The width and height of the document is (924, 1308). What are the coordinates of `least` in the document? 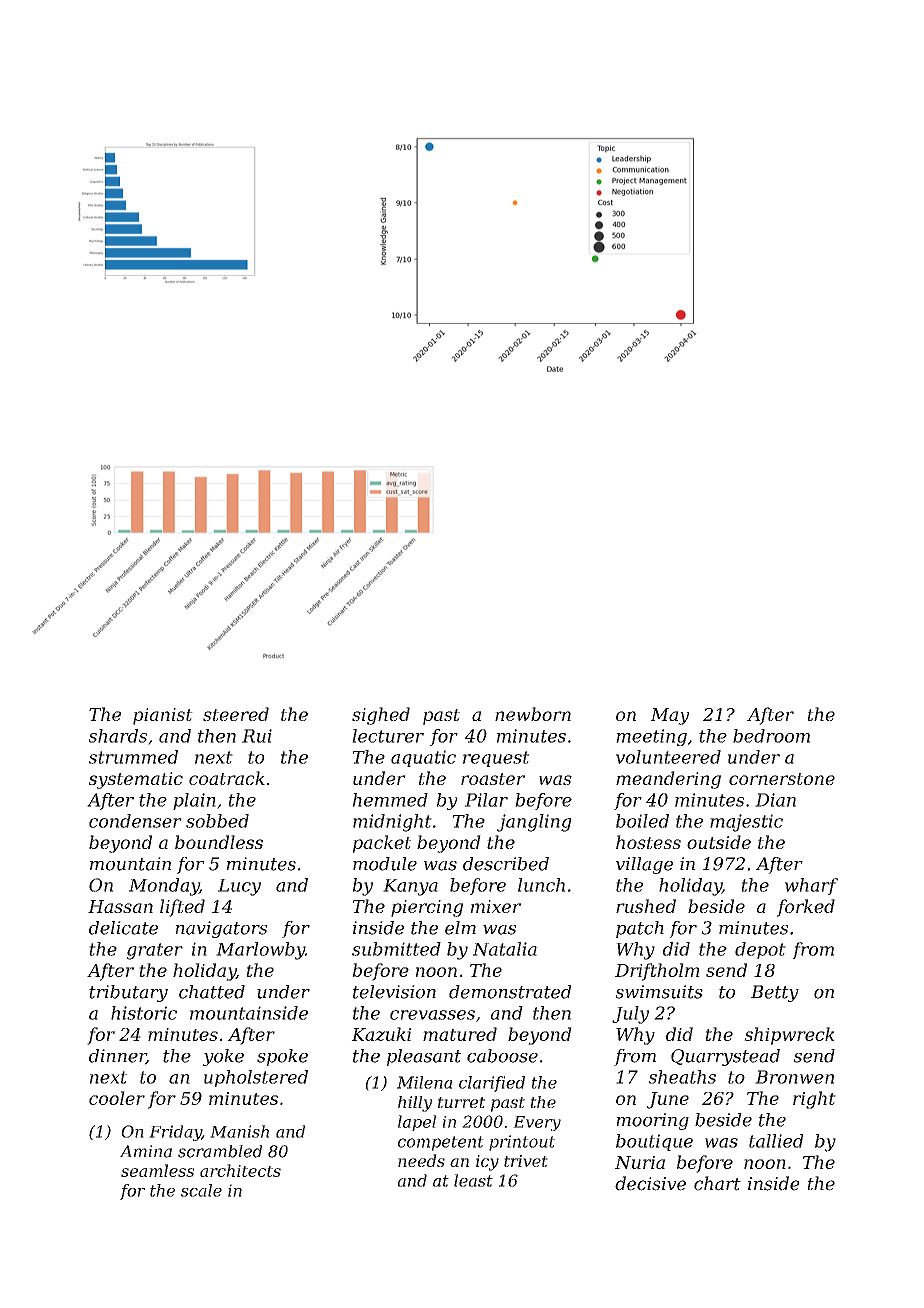 It's located at (473, 1180).
